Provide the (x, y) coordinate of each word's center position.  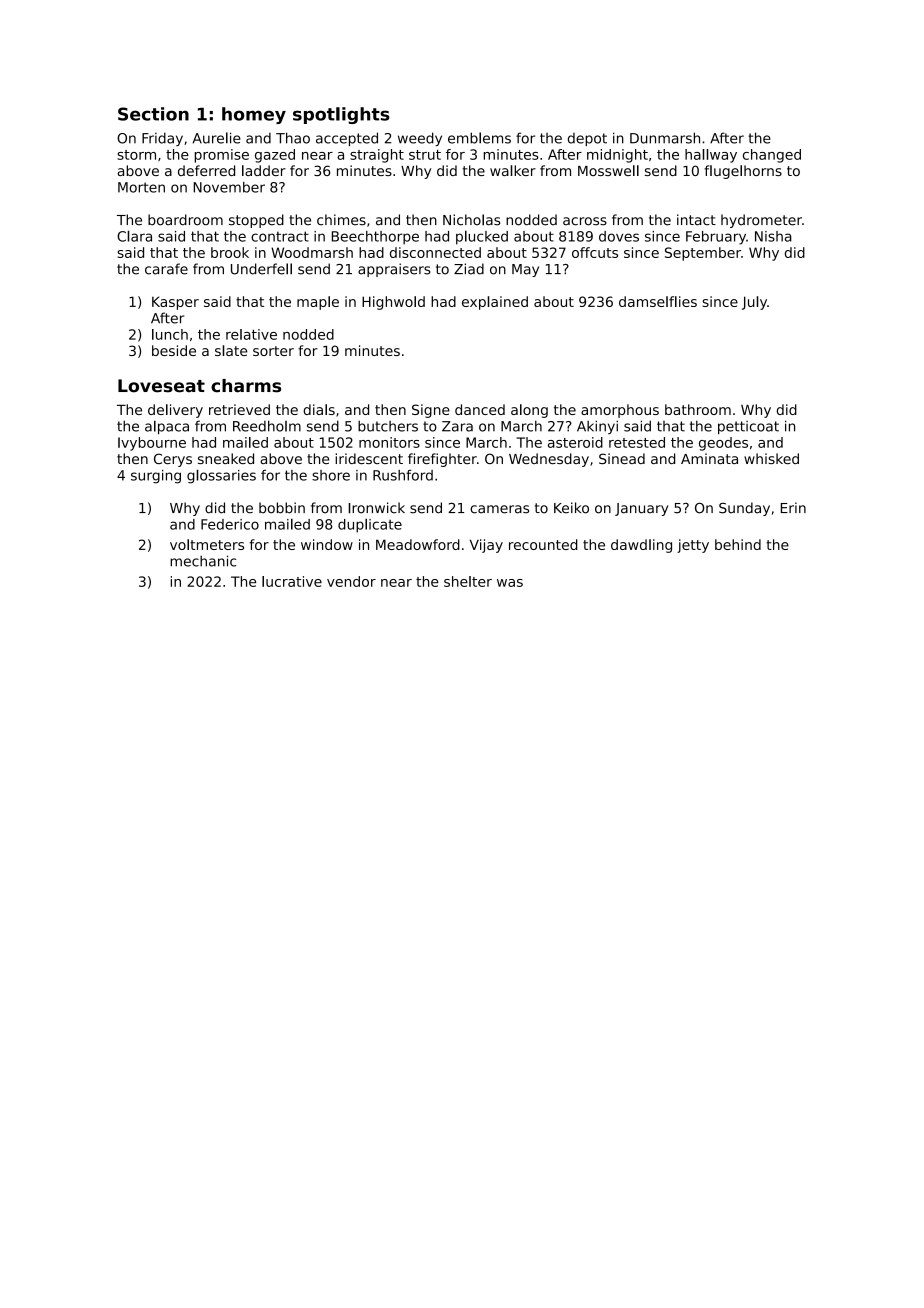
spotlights (341, 115)
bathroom (698, 409)
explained (495, 303)
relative (251, 334)
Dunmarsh (665, 138)
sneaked (226, 458)
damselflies (658, 301)
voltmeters (207, 544)
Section (153, 114)
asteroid (575, 442)
